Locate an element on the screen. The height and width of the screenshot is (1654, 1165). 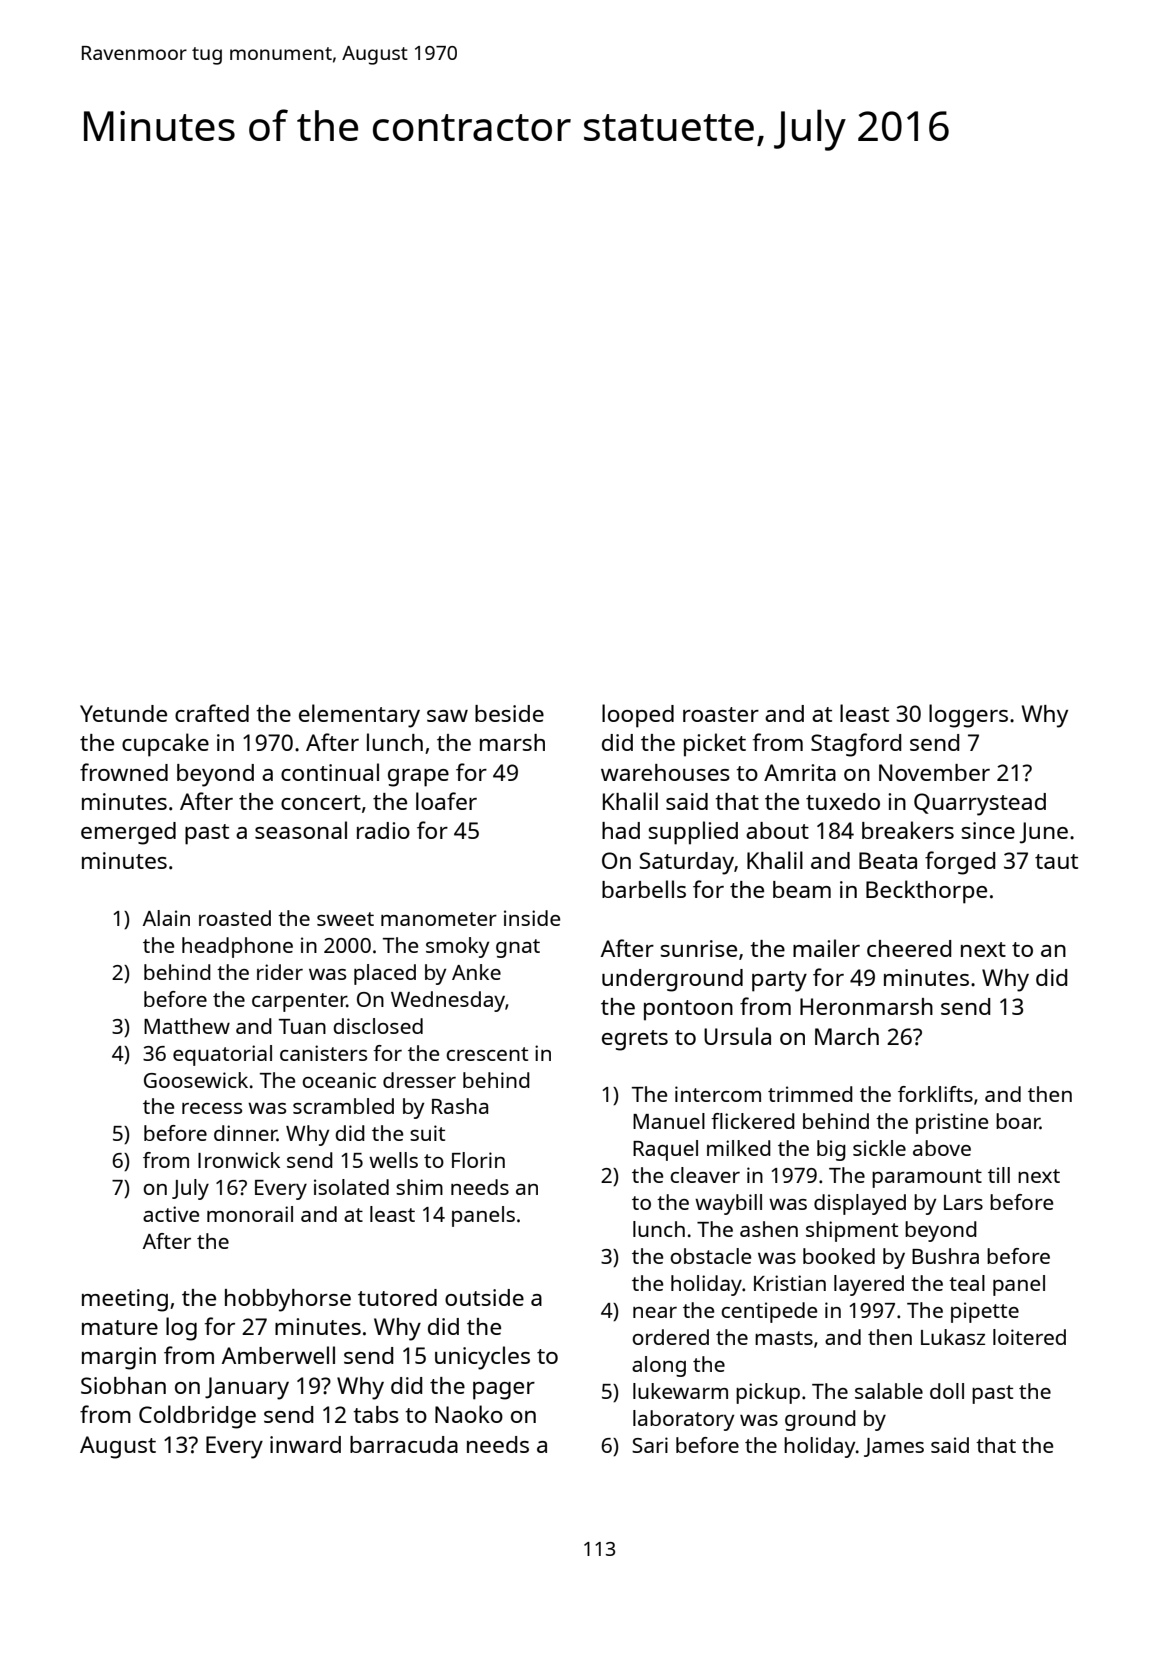
supplied is located at coordinates (693, 833).
